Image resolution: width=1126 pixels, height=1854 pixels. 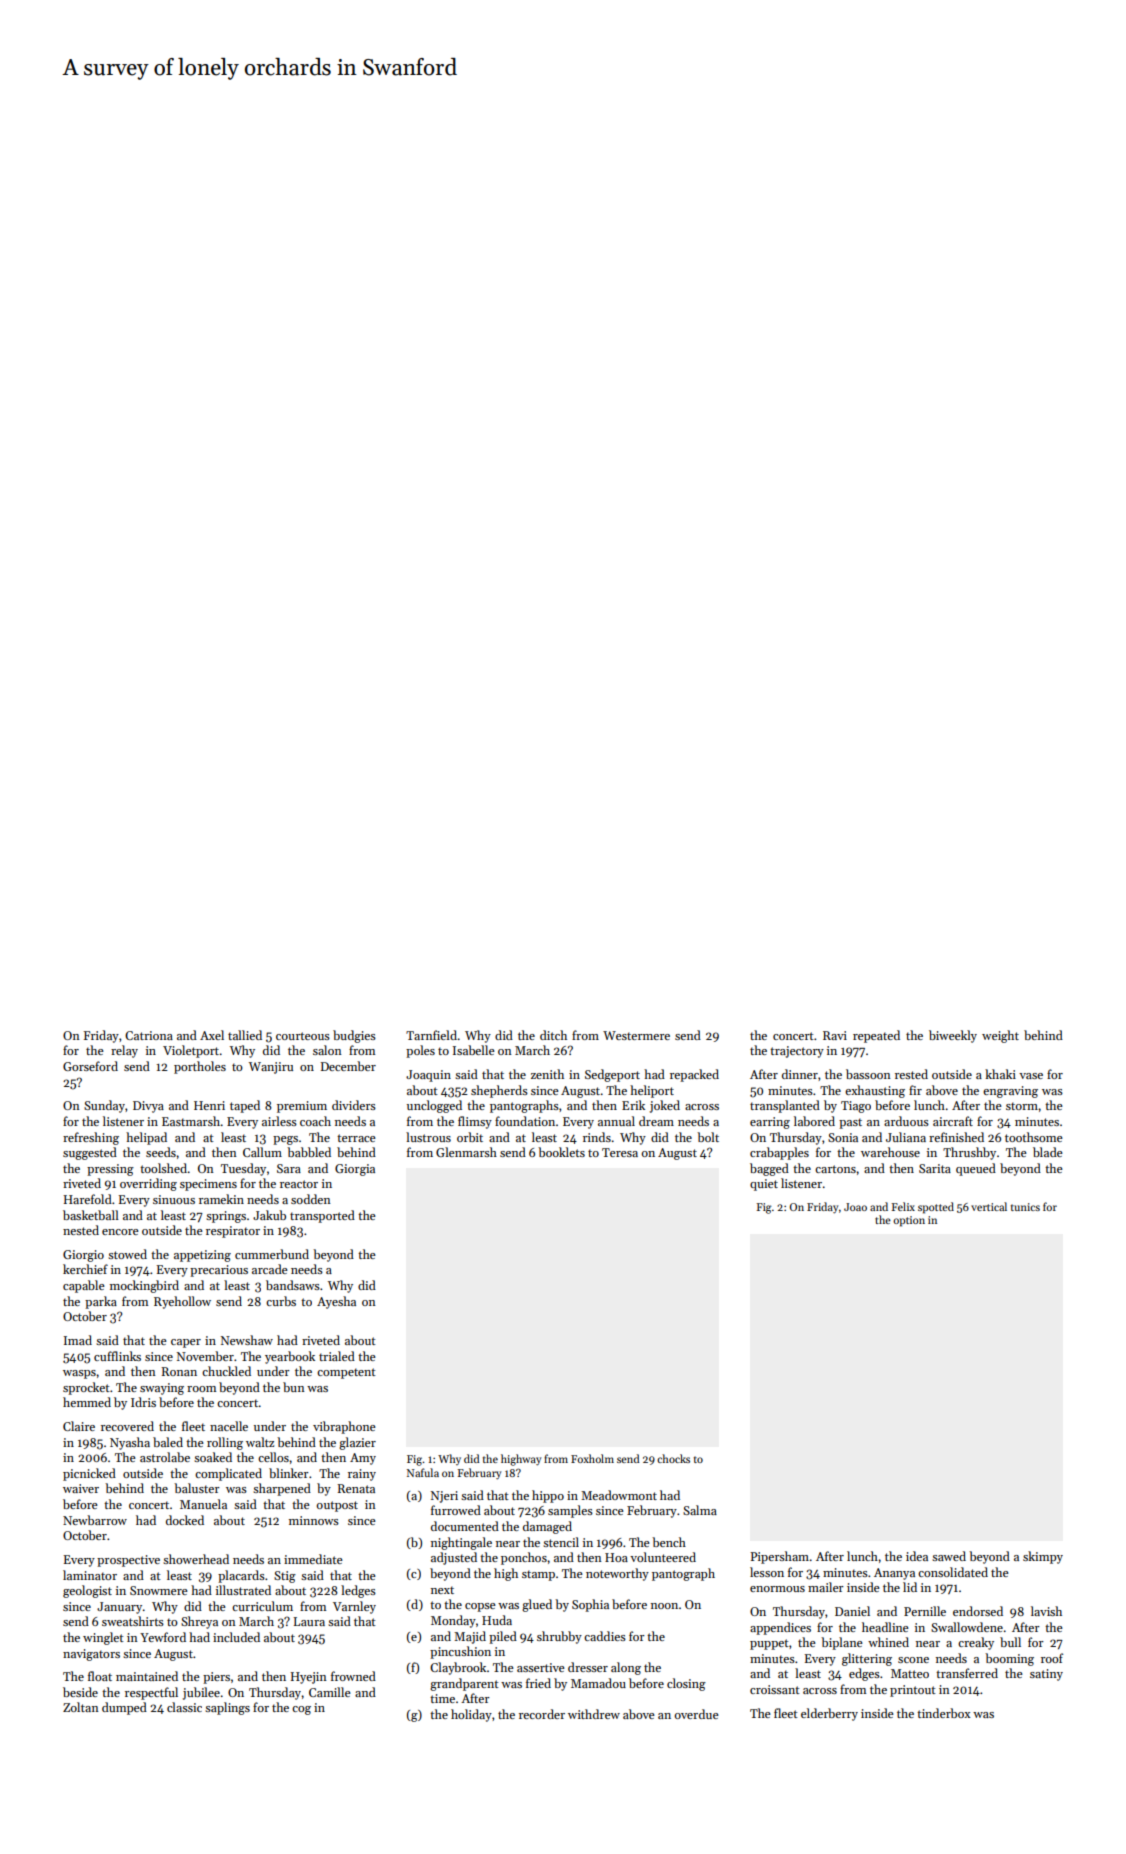 What do you see at coordinates (336, 1302) in the screenshot?
I see `Ayesha` at bounding box center [336, 1302].
